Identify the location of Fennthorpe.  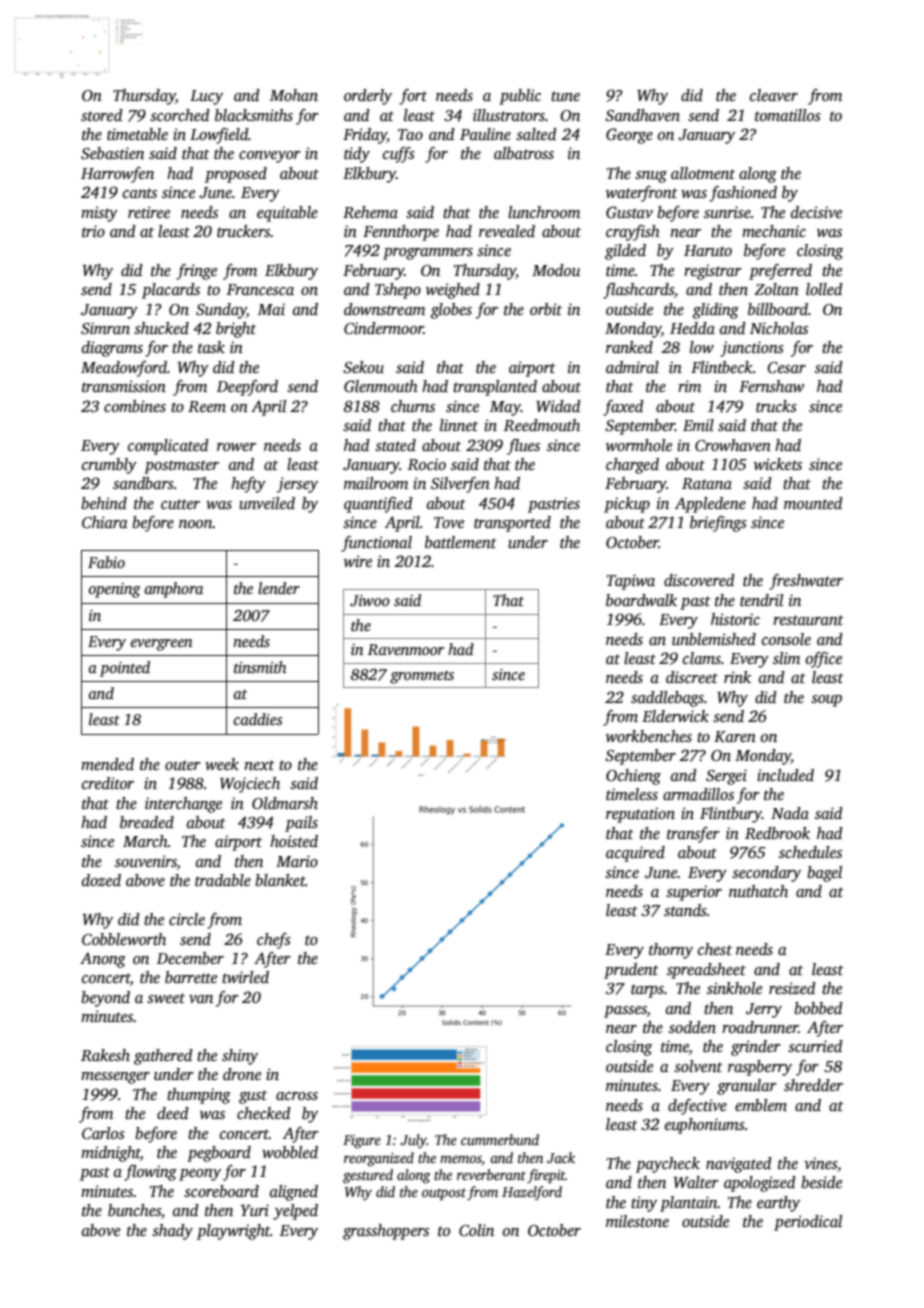
(401, 233).
